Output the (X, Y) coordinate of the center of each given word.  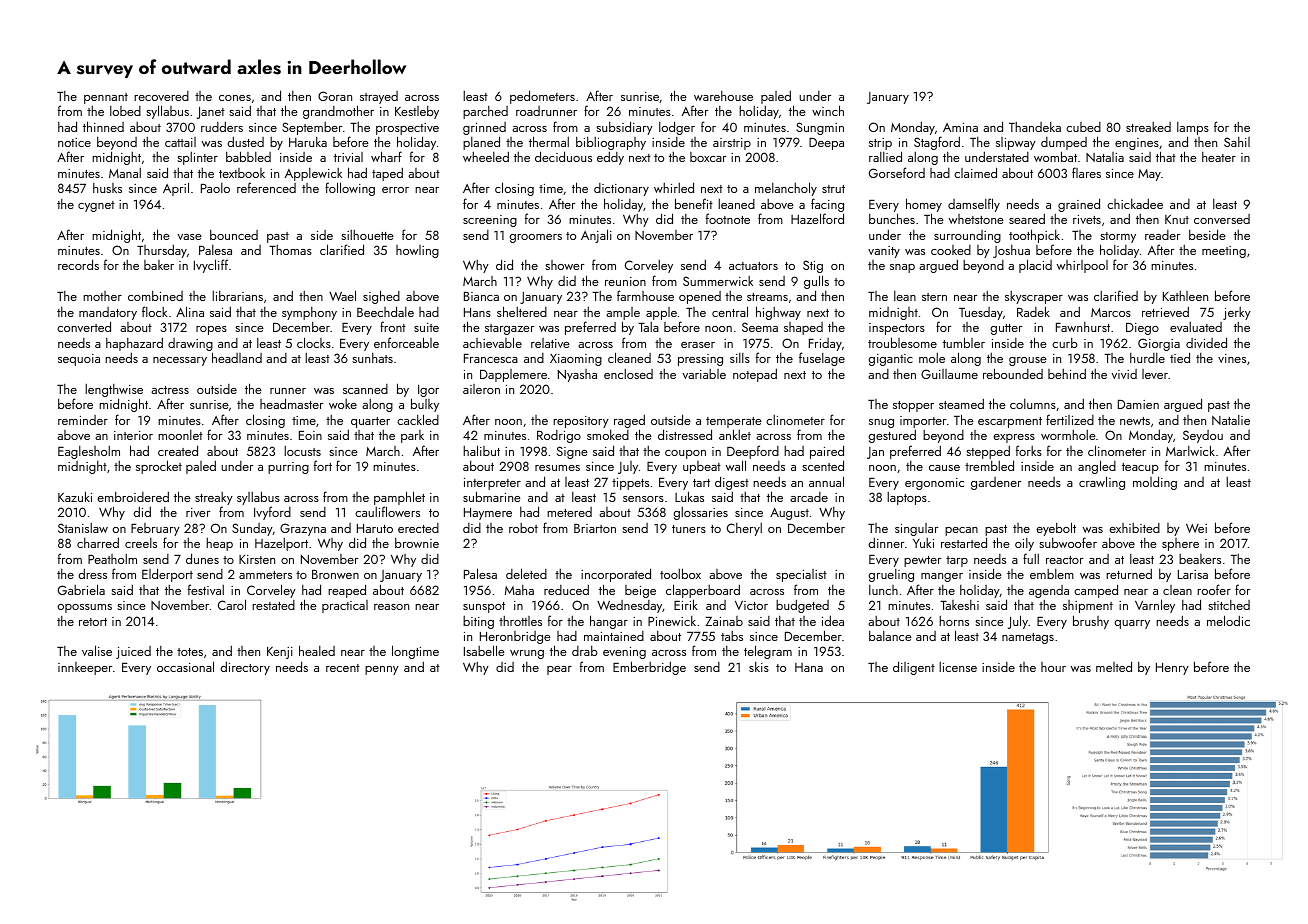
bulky (425, 405)
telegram (768, 652)
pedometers (542, 97)
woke (343, 404)
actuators (753, 266)
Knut (1177, 219)
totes (190, 652)
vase (190, 237)
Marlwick (1190, 450)
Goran (335, 96)
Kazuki (75, 496)
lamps (1193, 128)
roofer (1214, 589)
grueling (891, 575)
